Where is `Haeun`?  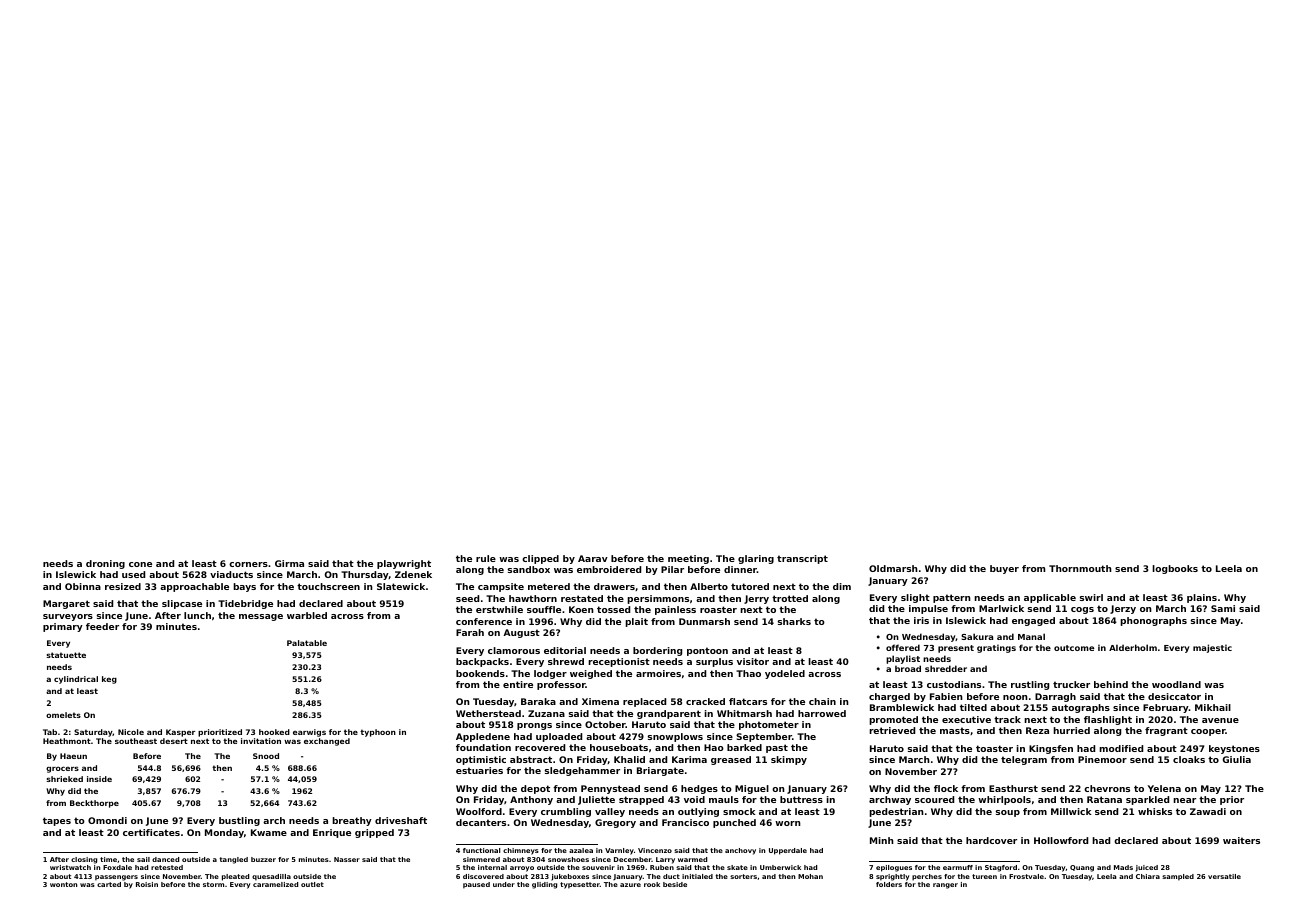 Haeun is located at coordinates (73, 756).
